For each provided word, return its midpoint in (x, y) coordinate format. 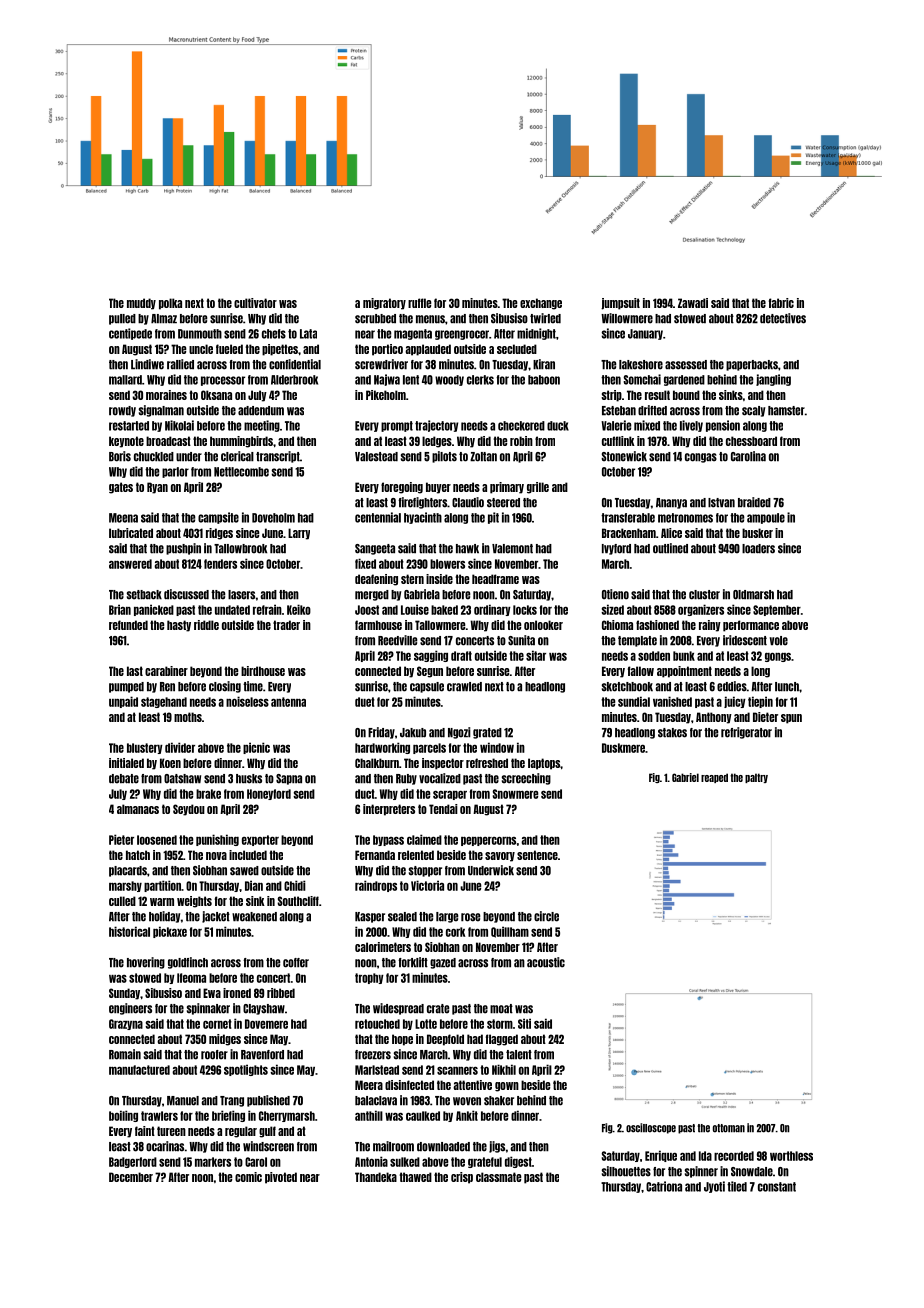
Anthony (714, 718)
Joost (367, 610)
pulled (122, 319)
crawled (464, 687)
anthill (369, 1115)
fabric (781, 303)
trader (286, 625)
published (268, 1101)
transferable (628, 518)
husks (249, 779)
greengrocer (462, 335)
